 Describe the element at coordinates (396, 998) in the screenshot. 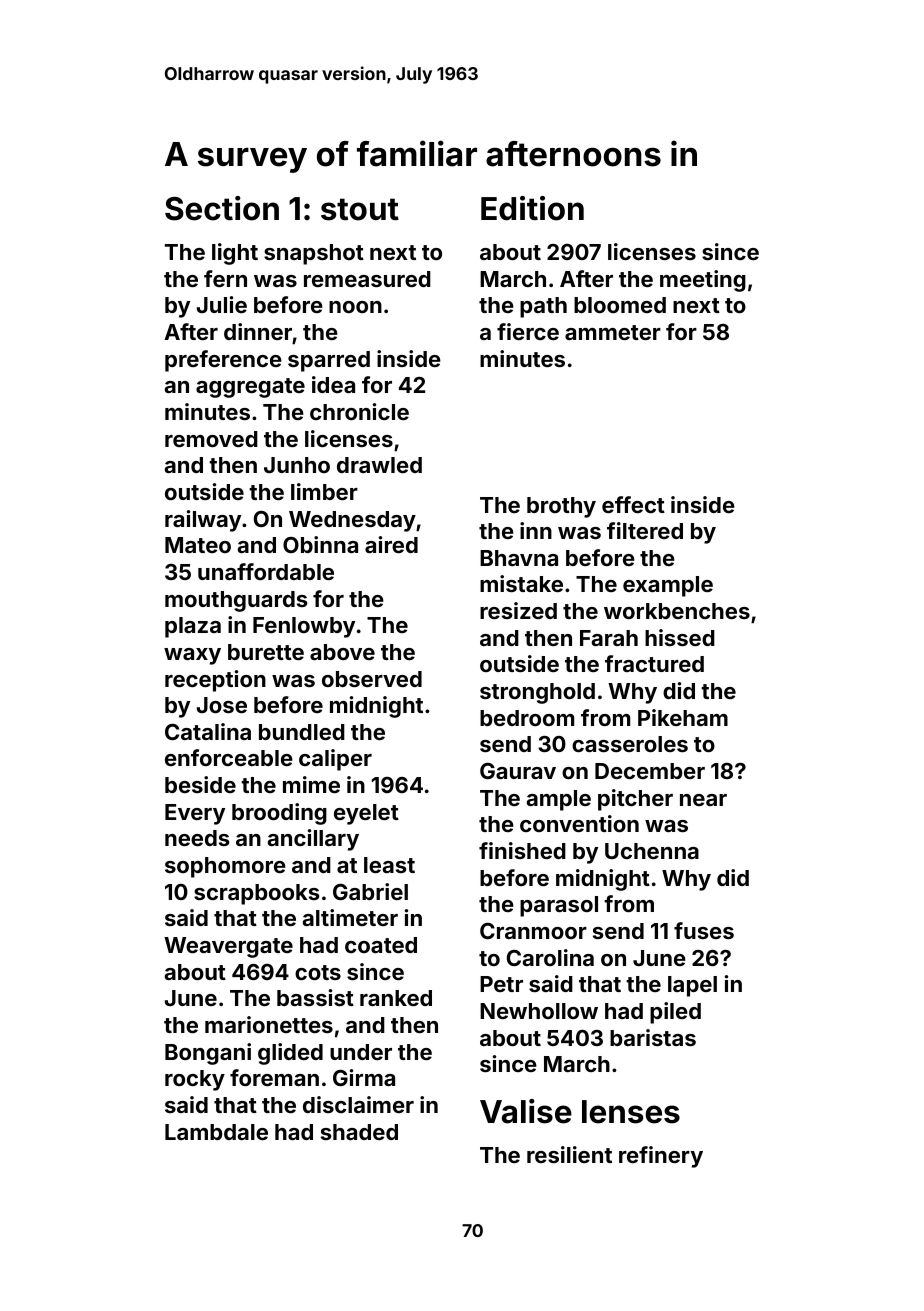

I see `ranked` at that location.
